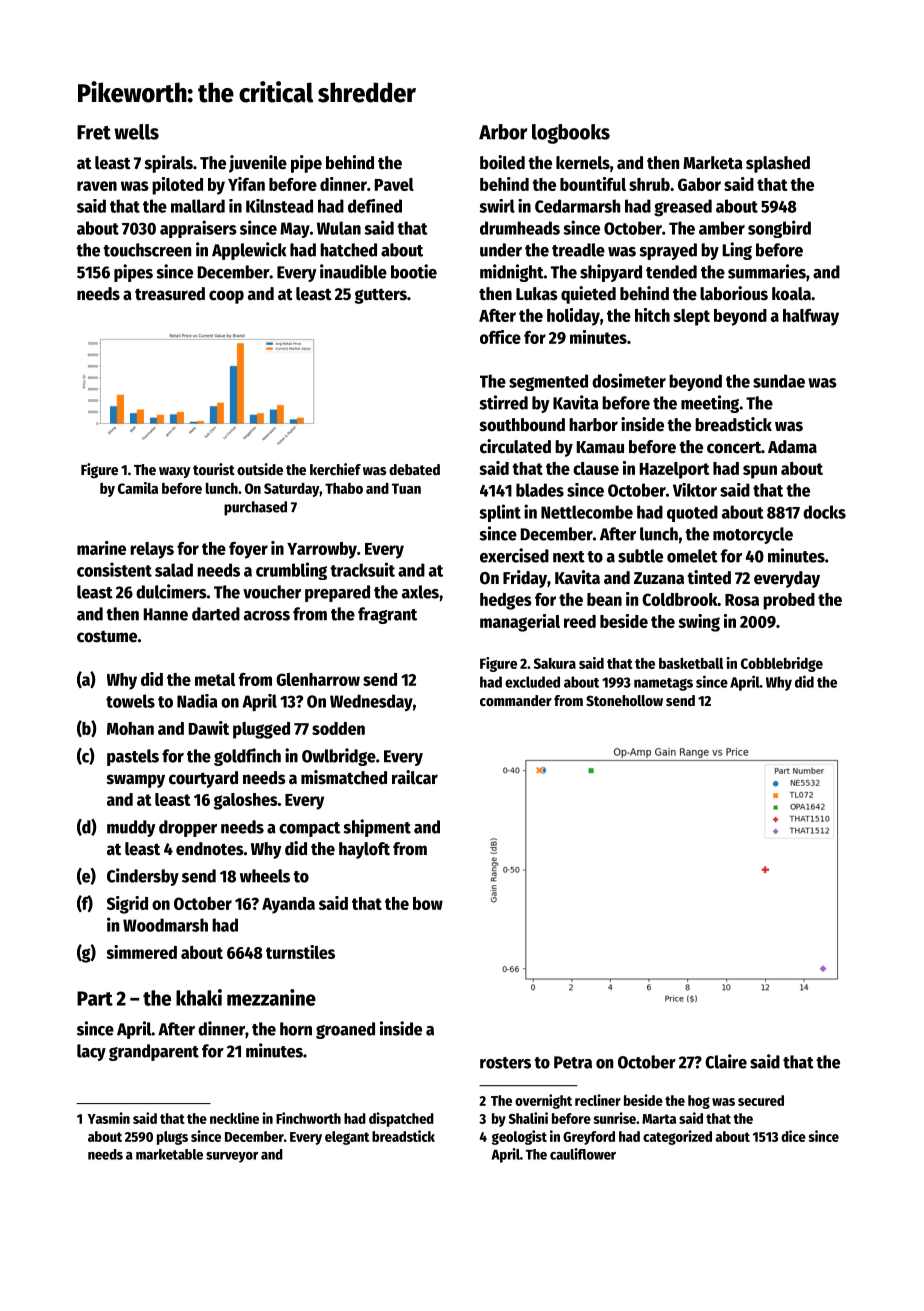 The height and width of the screenshot is (1311, 924). I want to click on Adama, so click(792, 447).
